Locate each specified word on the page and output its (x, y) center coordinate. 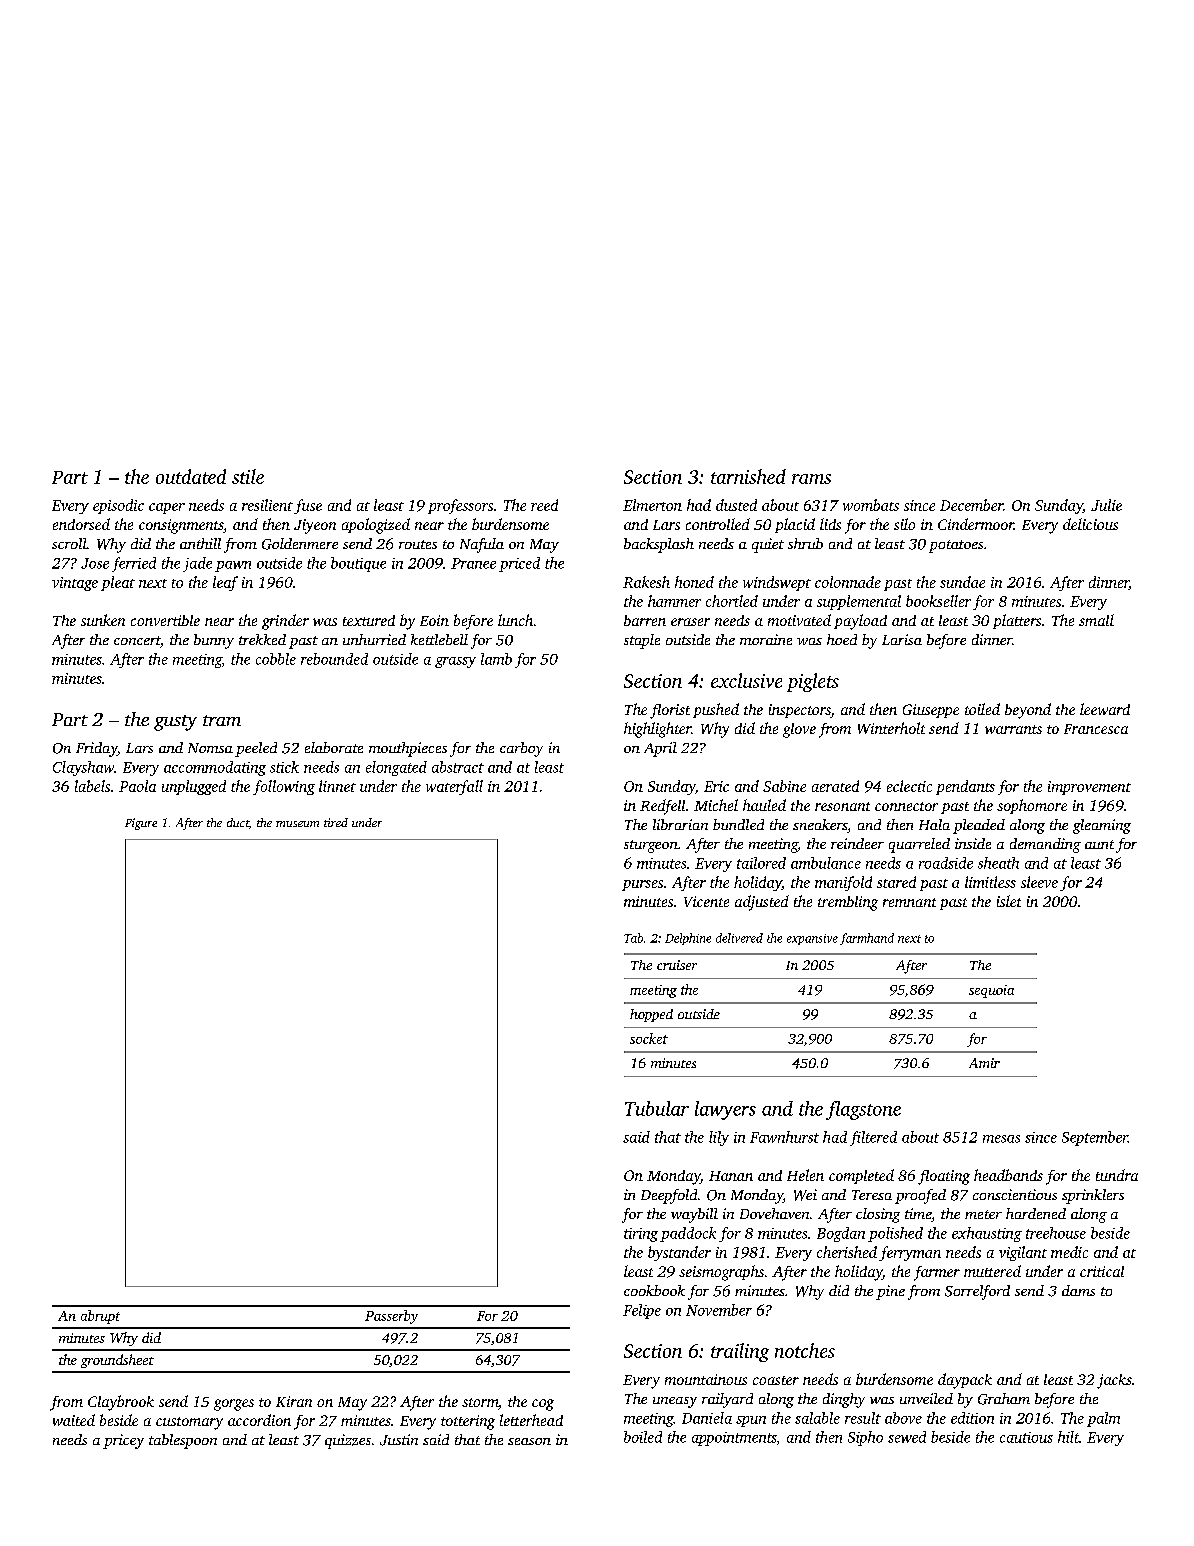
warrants (1013, 729)
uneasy (675, 1402)
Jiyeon (315, 526)
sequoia (991, 991)
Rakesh (646, 582)
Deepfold (669, 1196)
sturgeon (651, 846)
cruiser (677, 965)
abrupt (100, 1317)
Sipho (865, 1438)
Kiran (294, 1401)
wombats (871, 505)
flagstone (863, 1110)
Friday (96, 749)
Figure (141, 824)
